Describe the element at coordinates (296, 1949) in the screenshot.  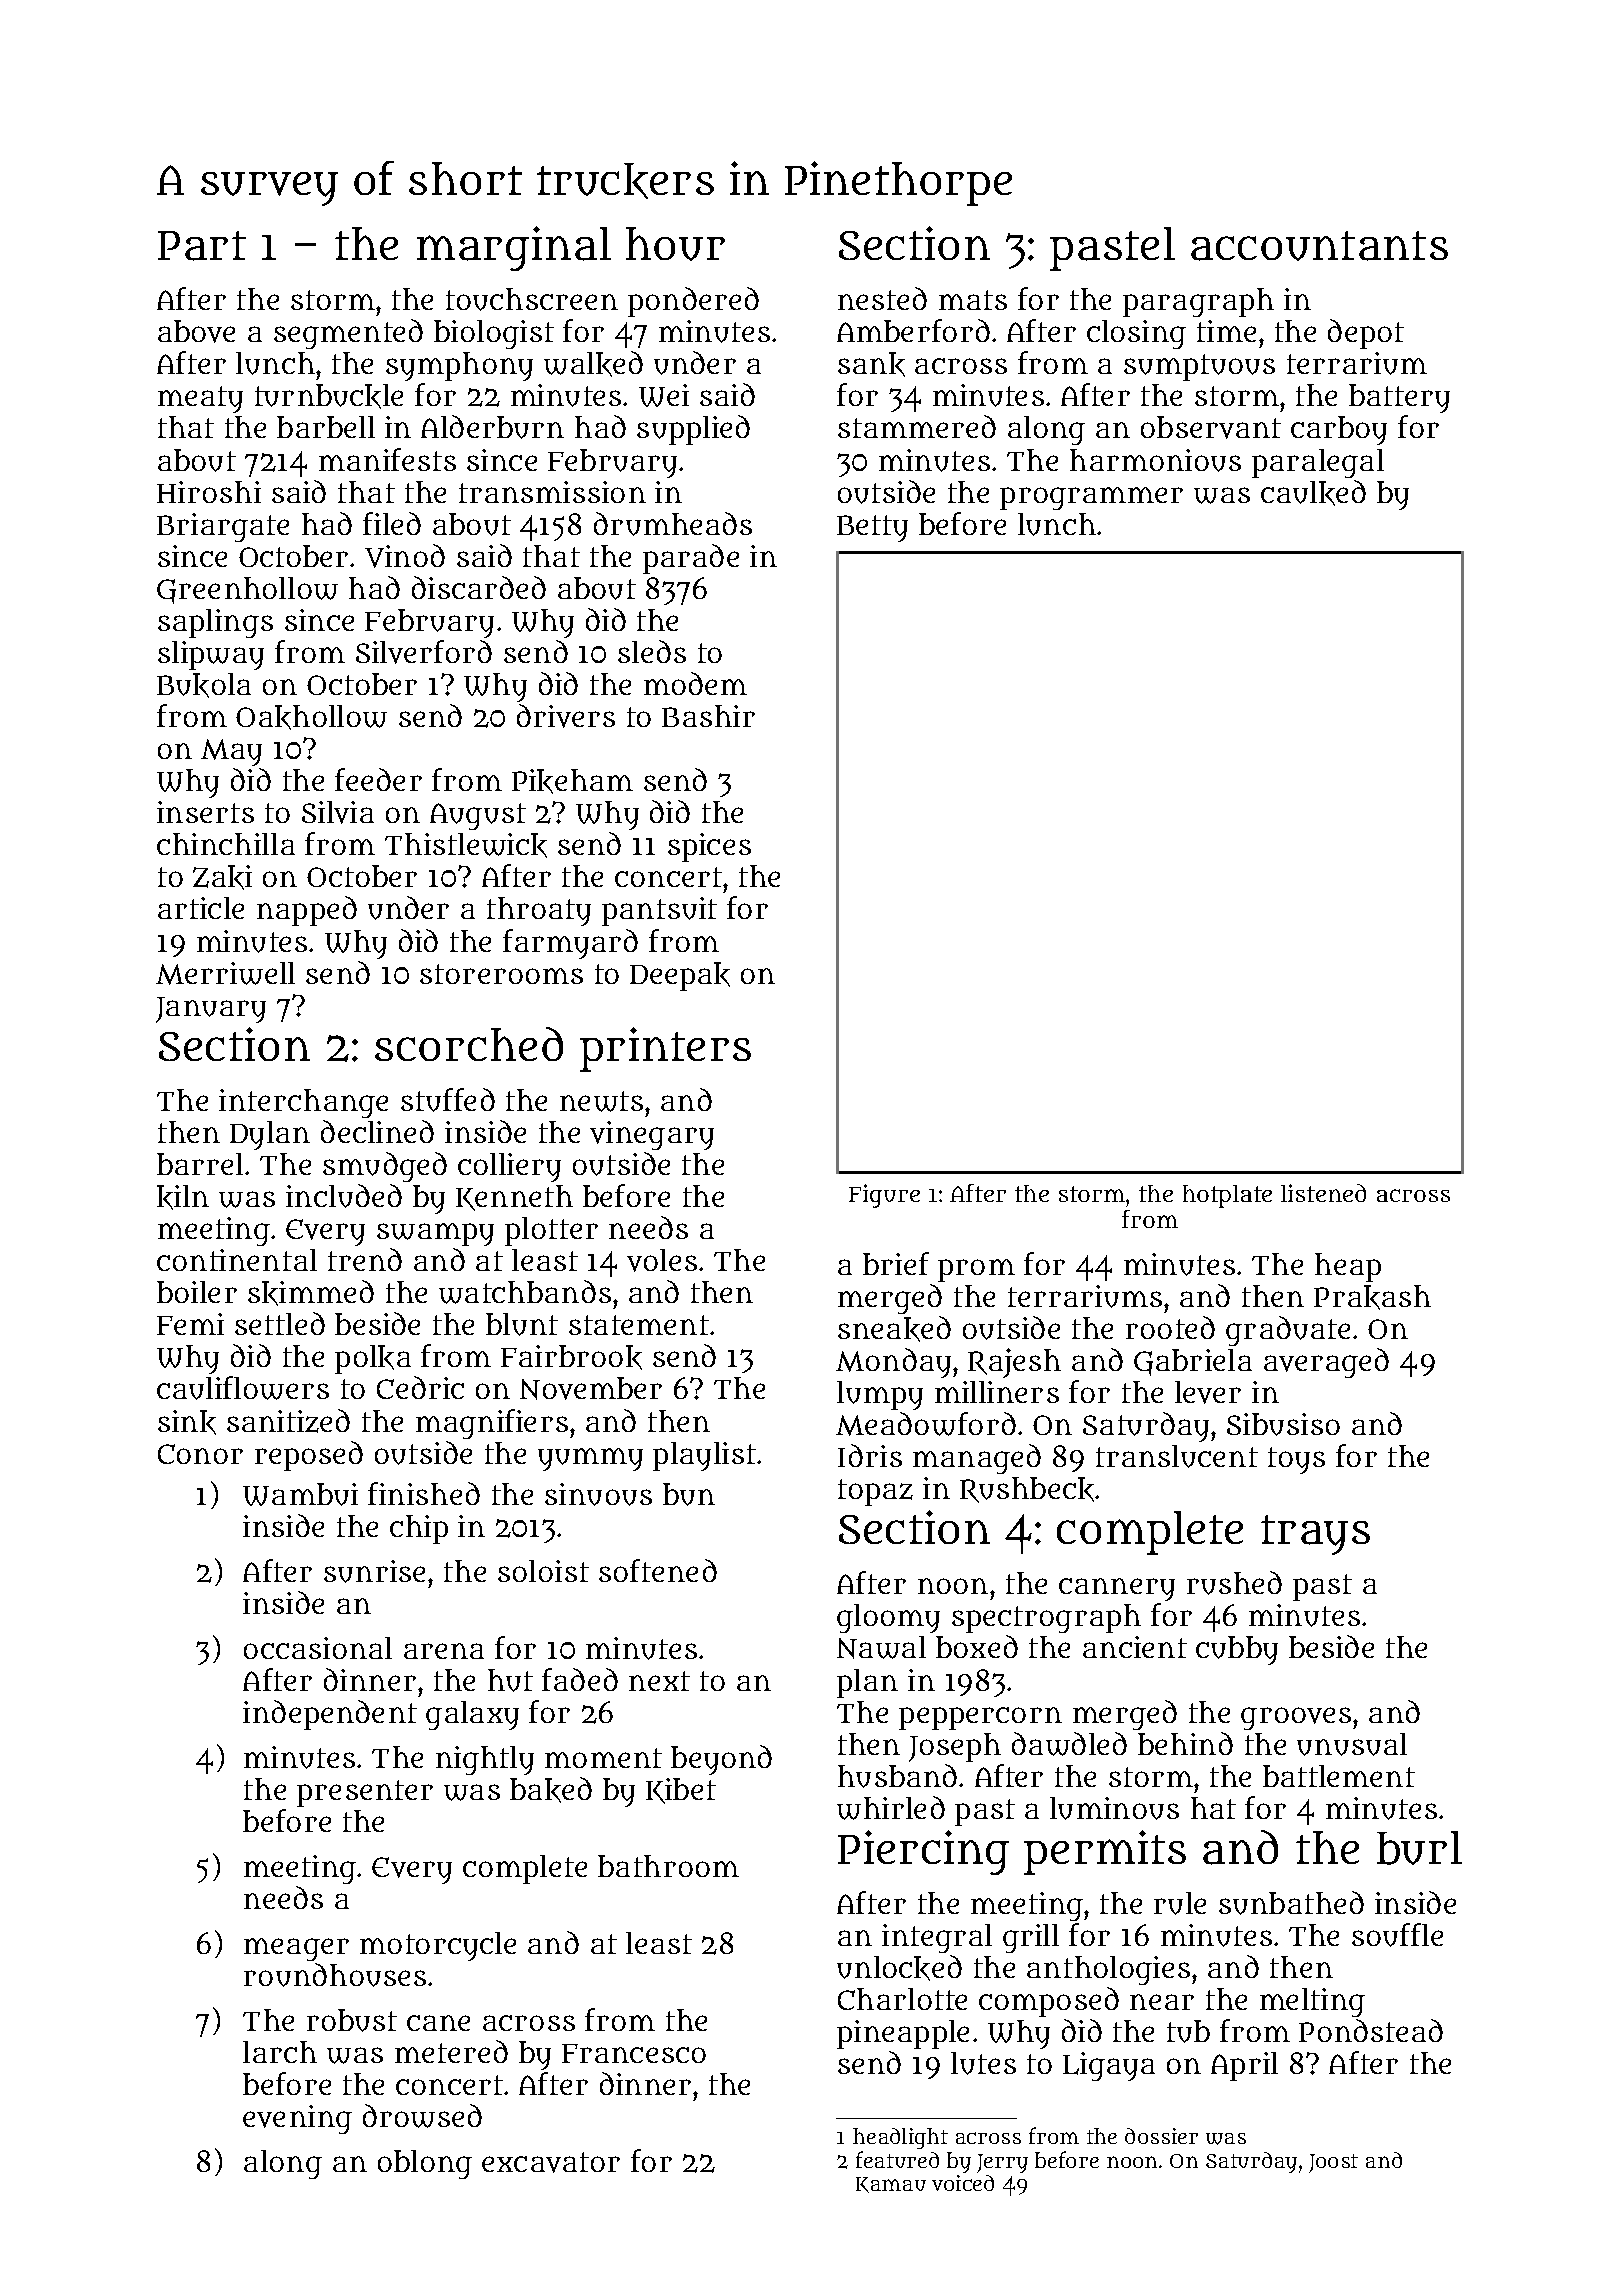
I see `meager` at that location.
